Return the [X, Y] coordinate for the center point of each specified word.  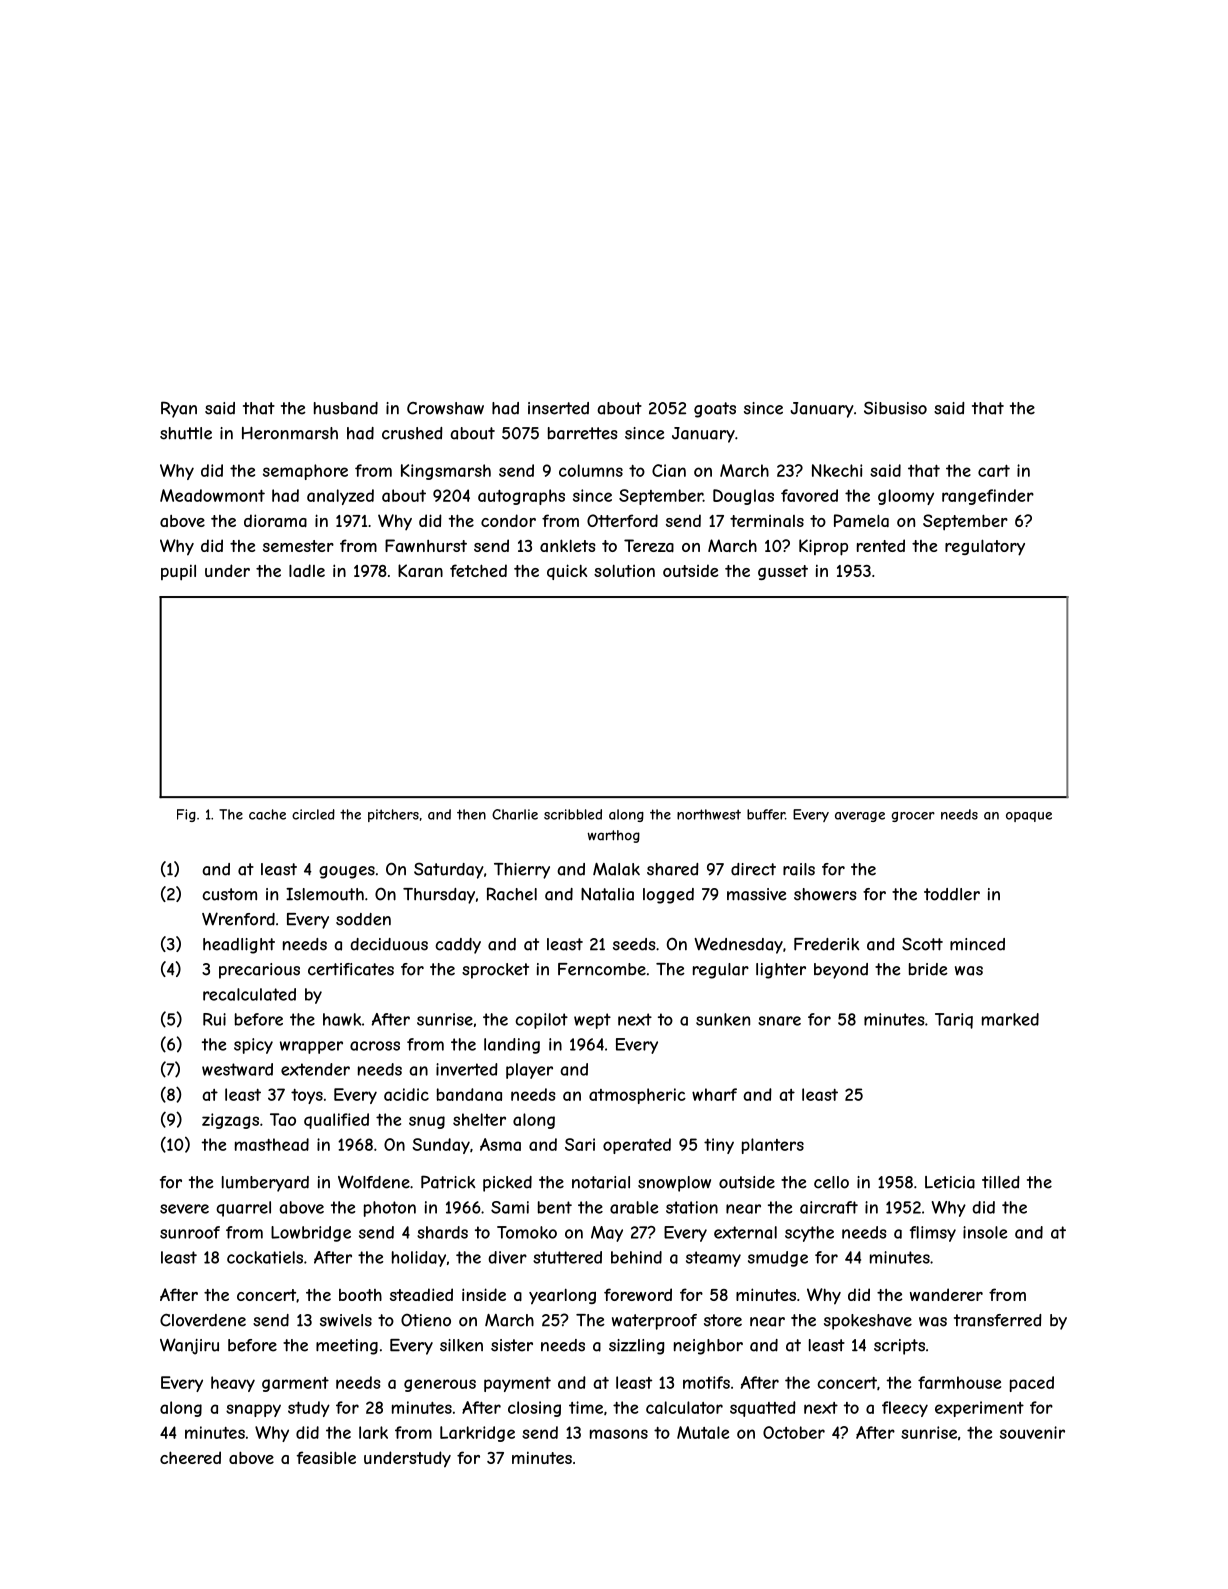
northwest [709, 814]
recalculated [249, 994]
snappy [253, 1410]
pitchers [393, 815]
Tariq [954, 1021]
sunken [723, 1019]
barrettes [583, 433]
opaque [1029, 817]
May [607, 1234]
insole [985, 1232]
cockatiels [265, 1257]
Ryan [179, 409]
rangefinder [988, 497]
